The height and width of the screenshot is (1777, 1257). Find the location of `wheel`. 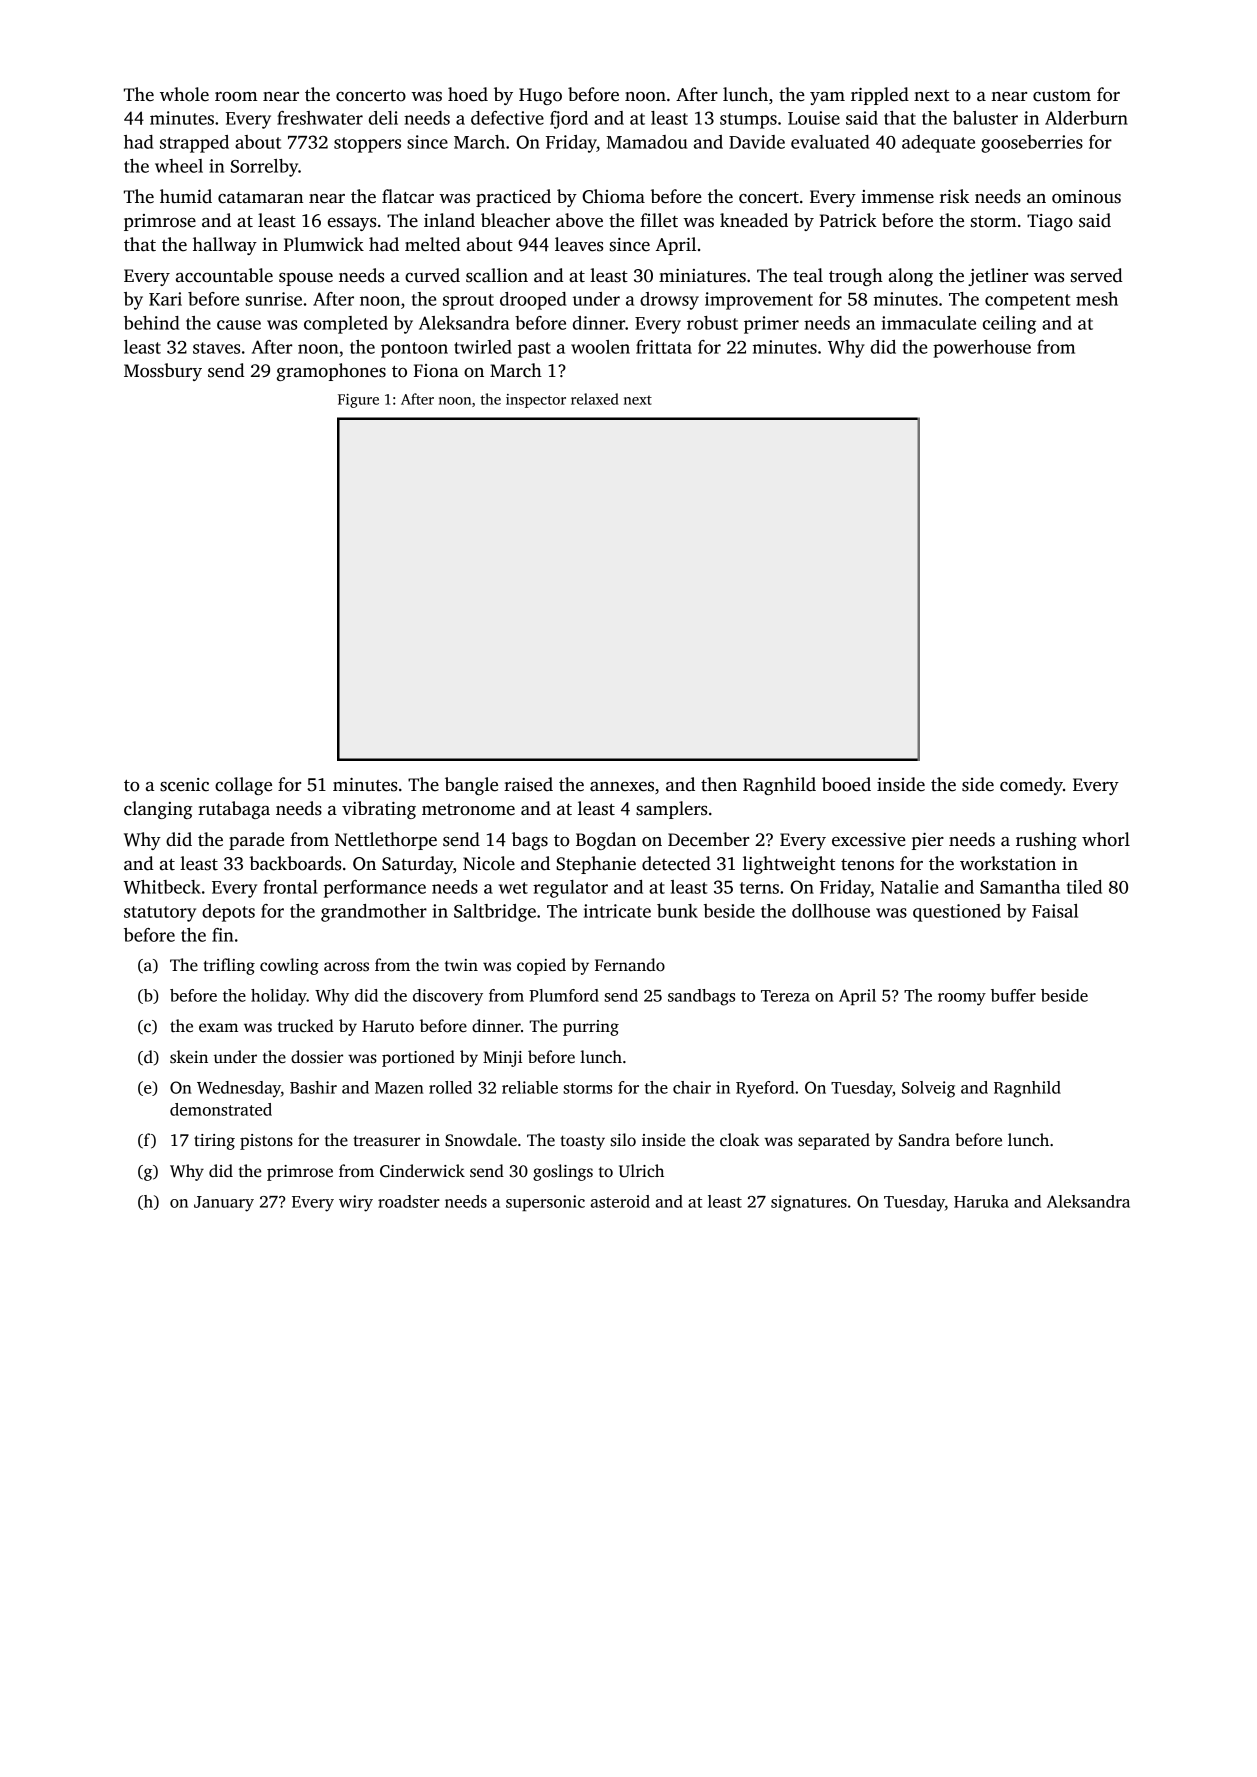

wheel is located at coordinates (179, 166).
